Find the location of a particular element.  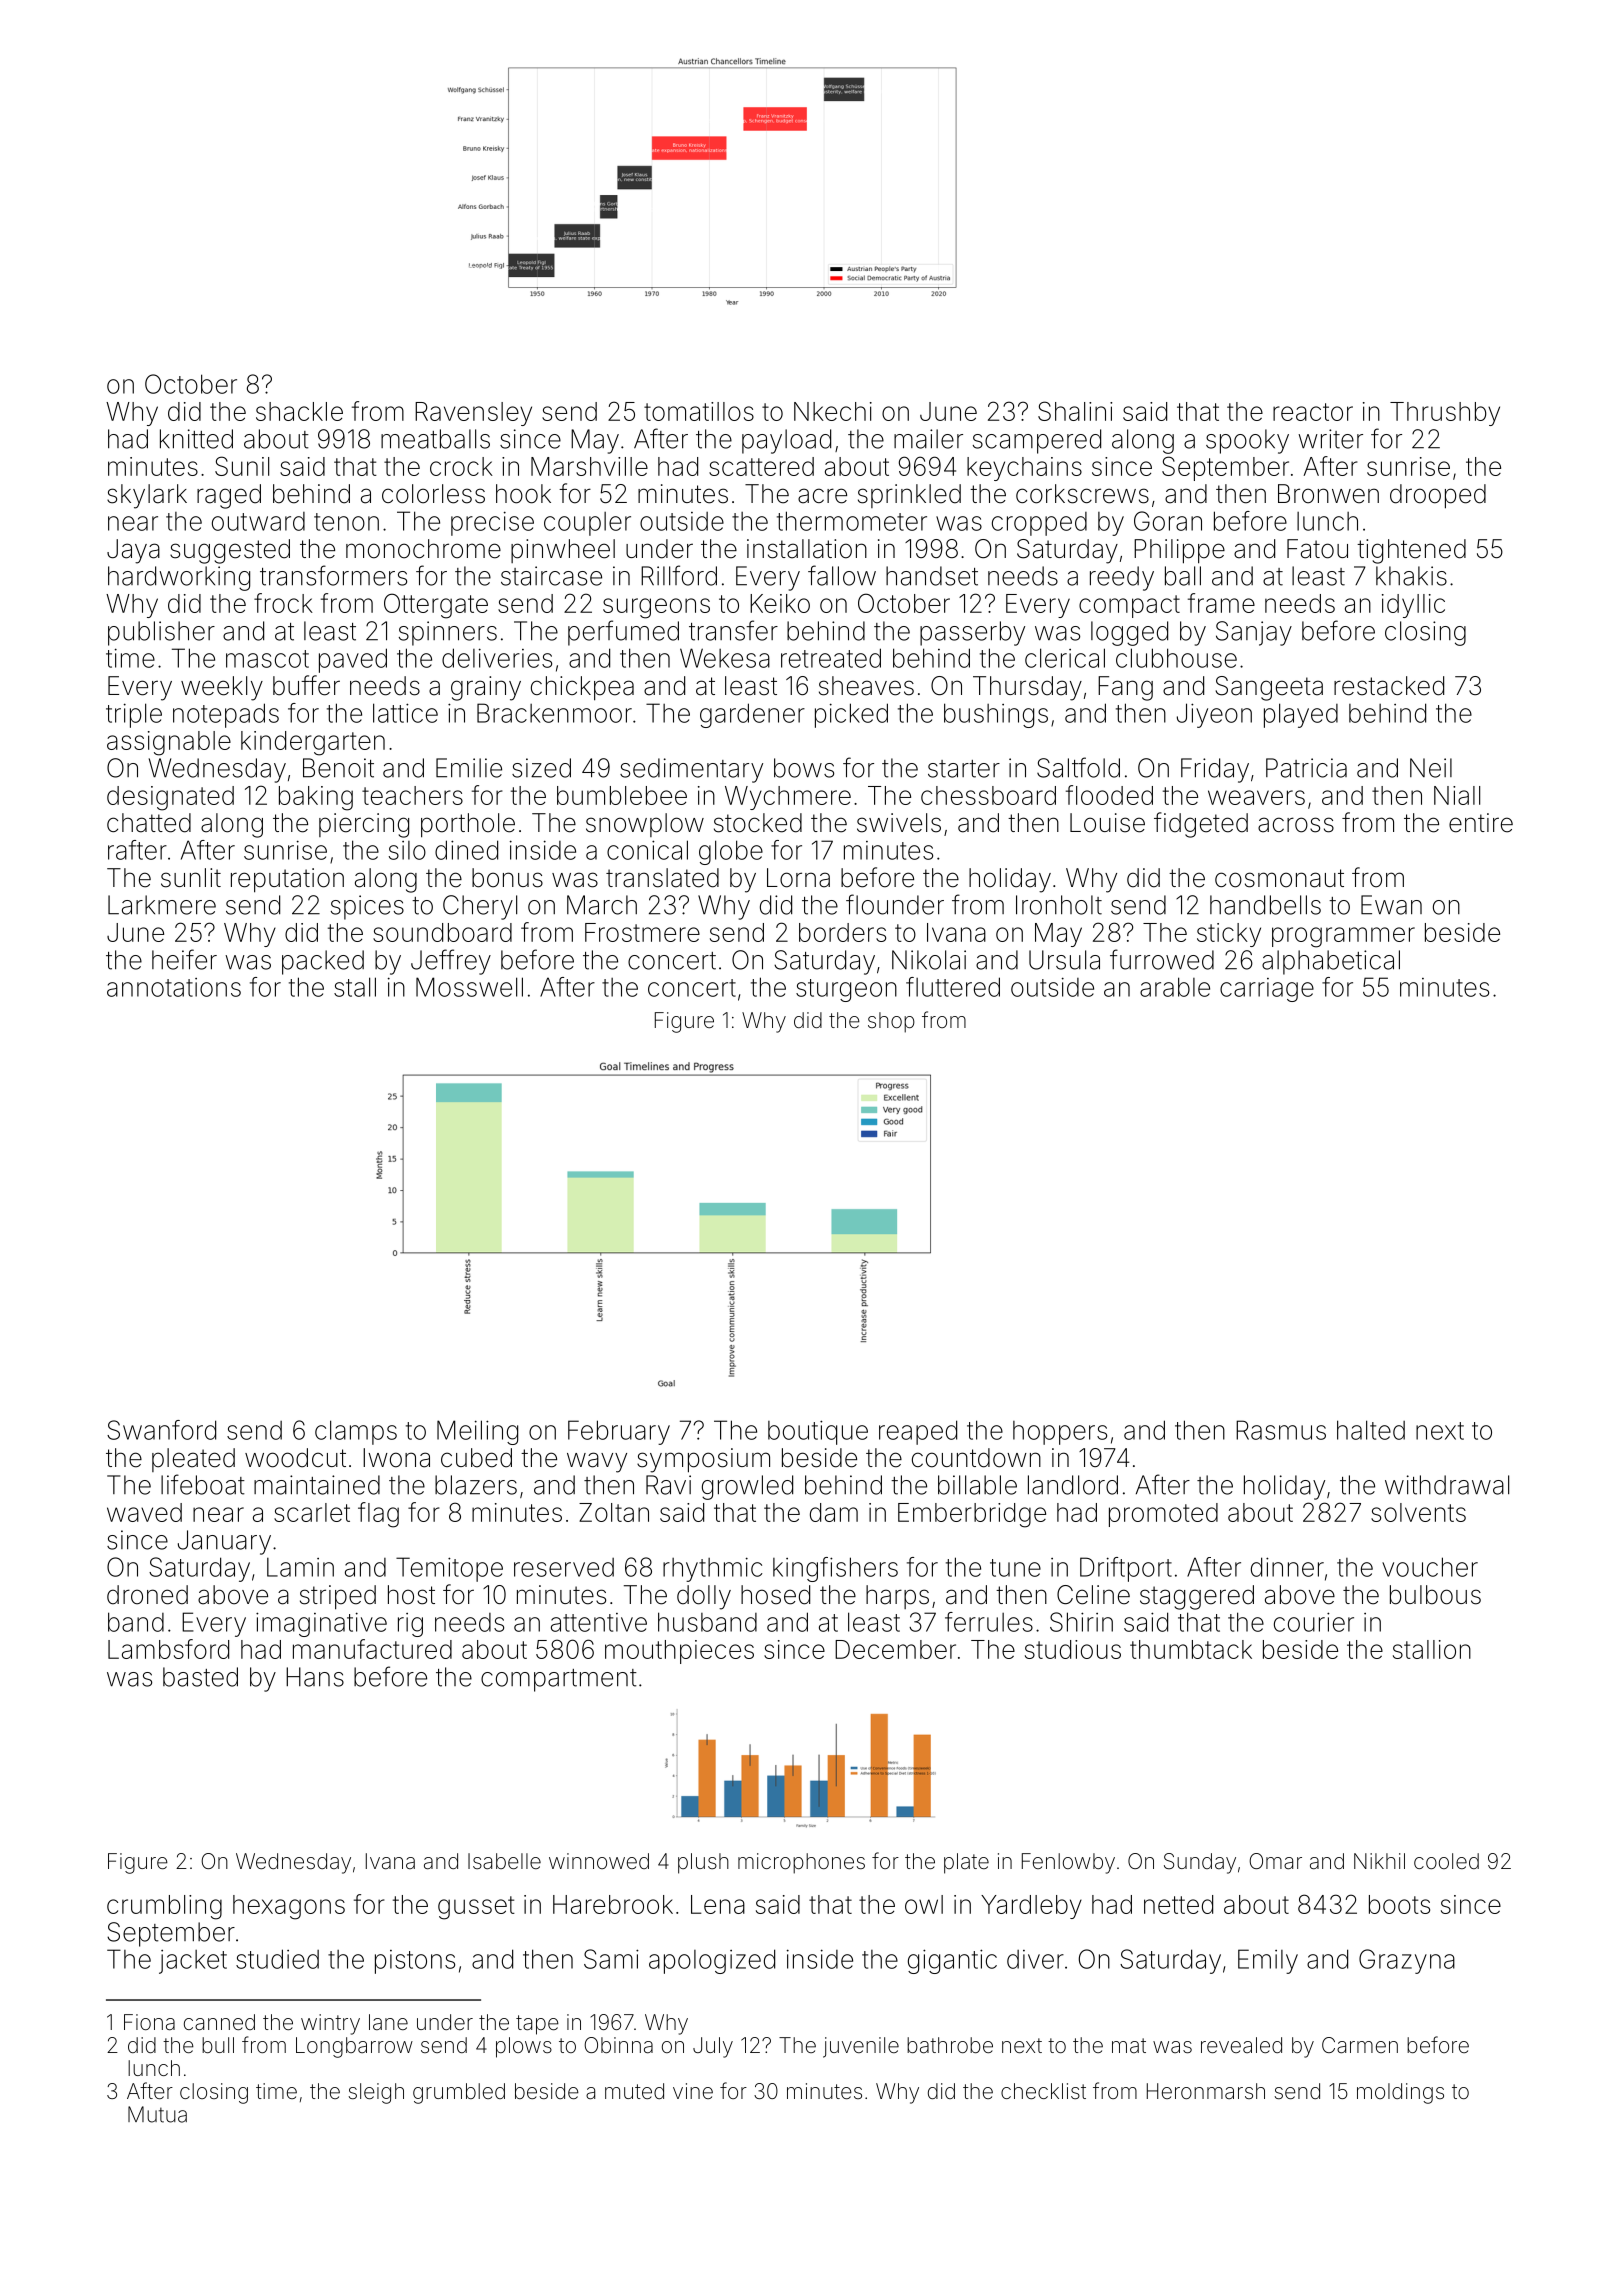

Driftport is located at coordinates (1126, 1569).
